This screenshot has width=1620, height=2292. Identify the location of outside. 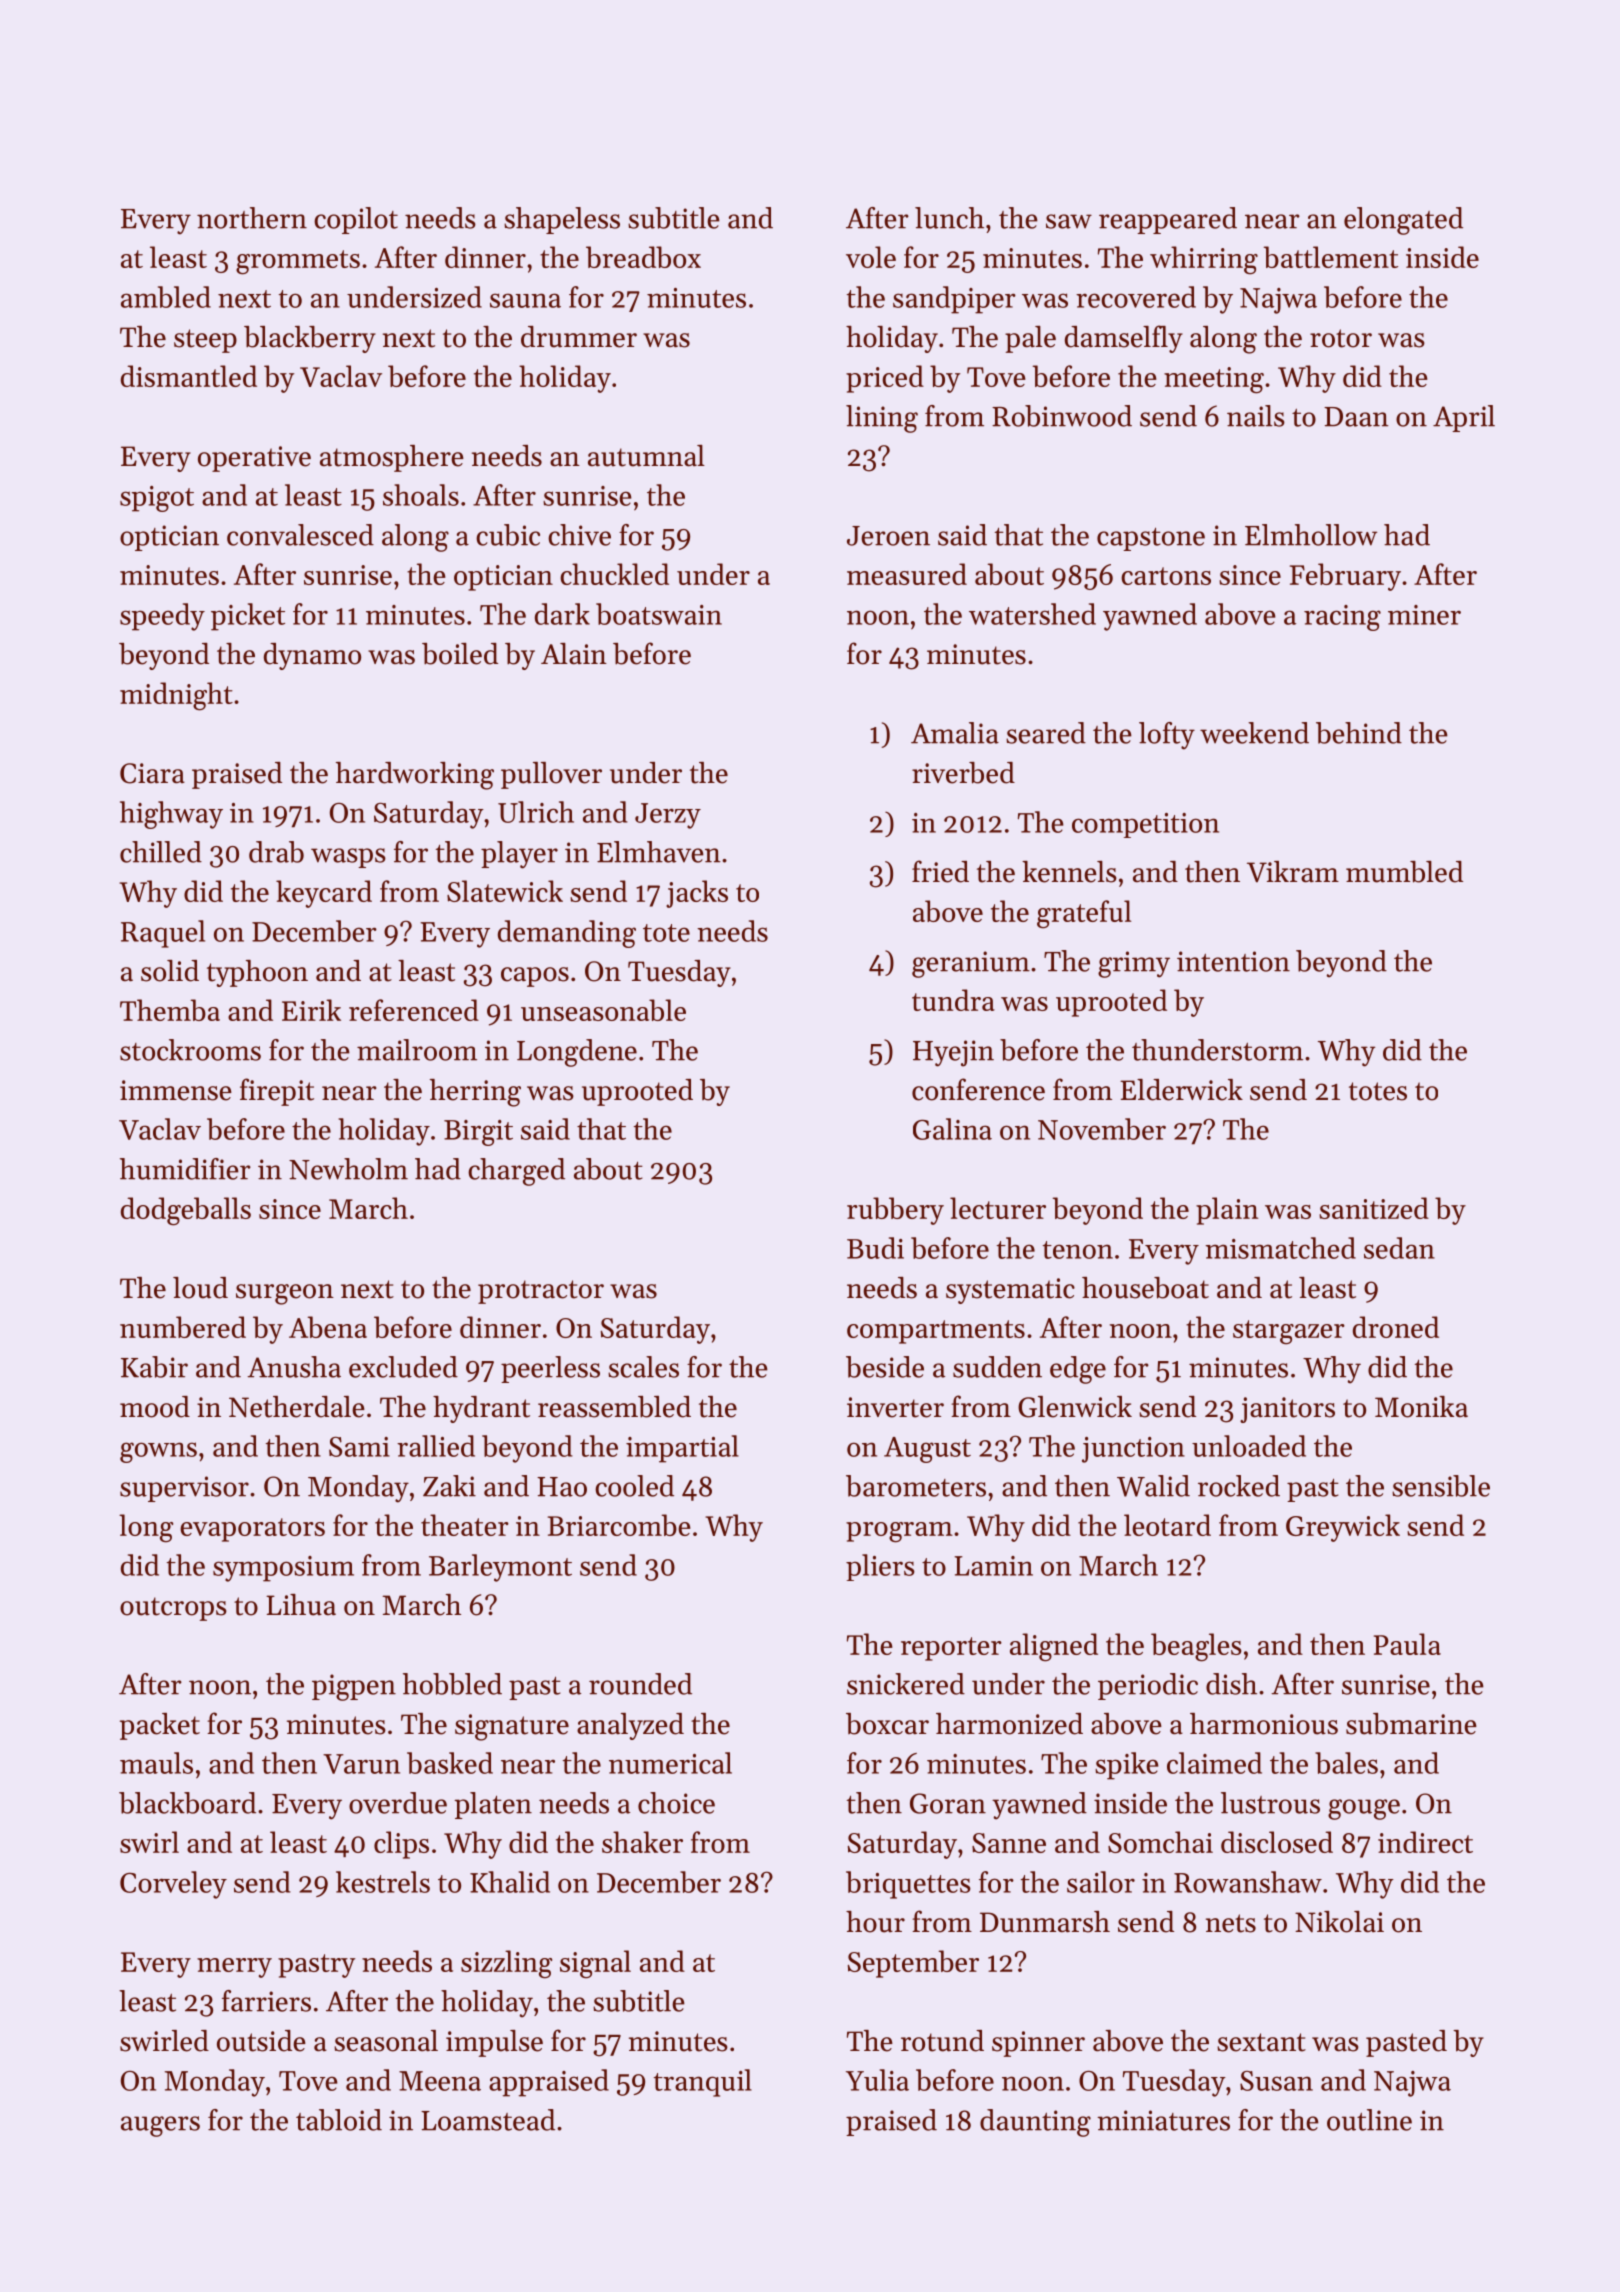
(261, 2041).
